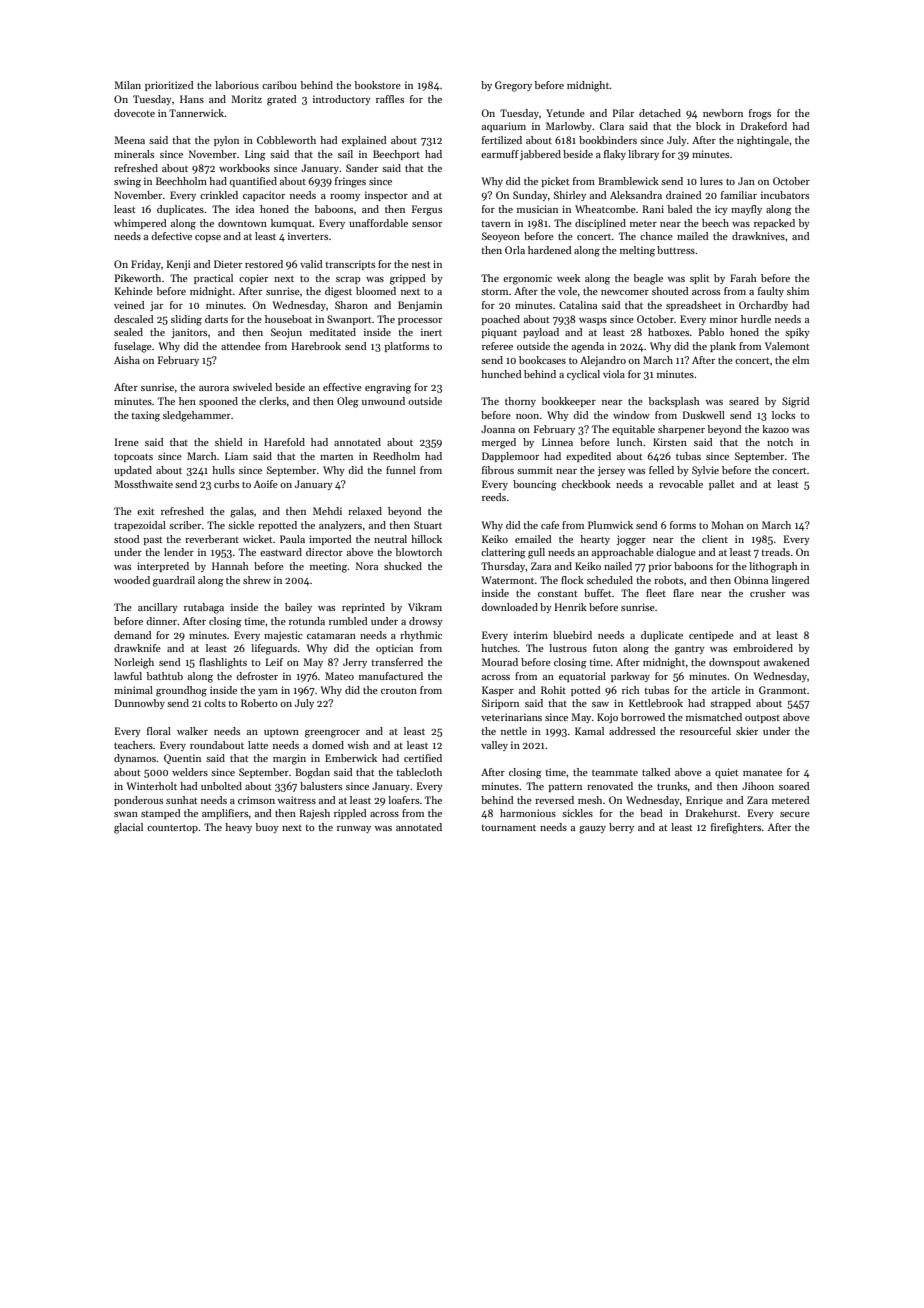  Describe the element at coordinates (127, 85) in the page. I see `Milan` at that location.
